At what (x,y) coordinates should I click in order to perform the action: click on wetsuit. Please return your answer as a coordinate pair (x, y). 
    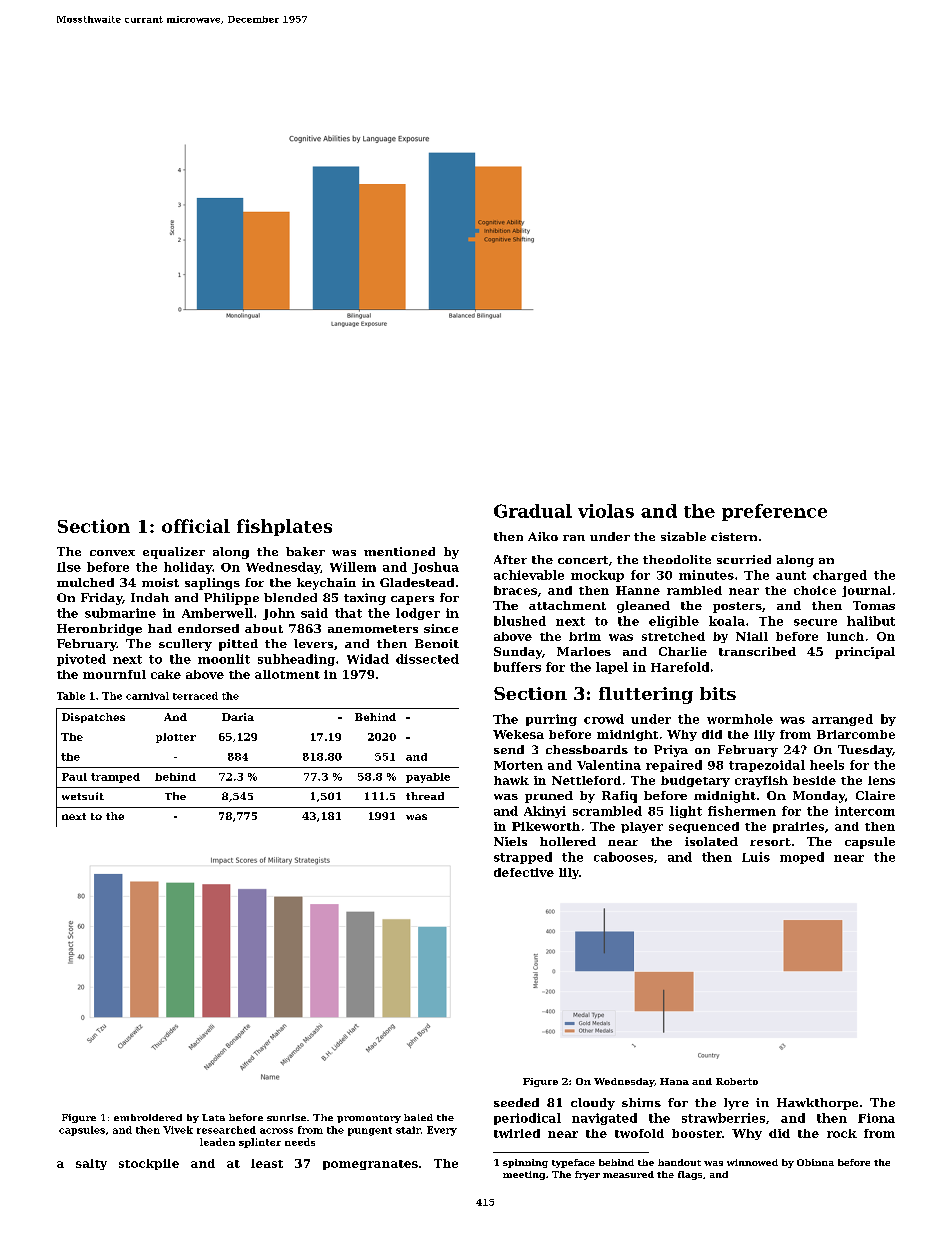
    Looking at the image, I should click on (83, 796).
